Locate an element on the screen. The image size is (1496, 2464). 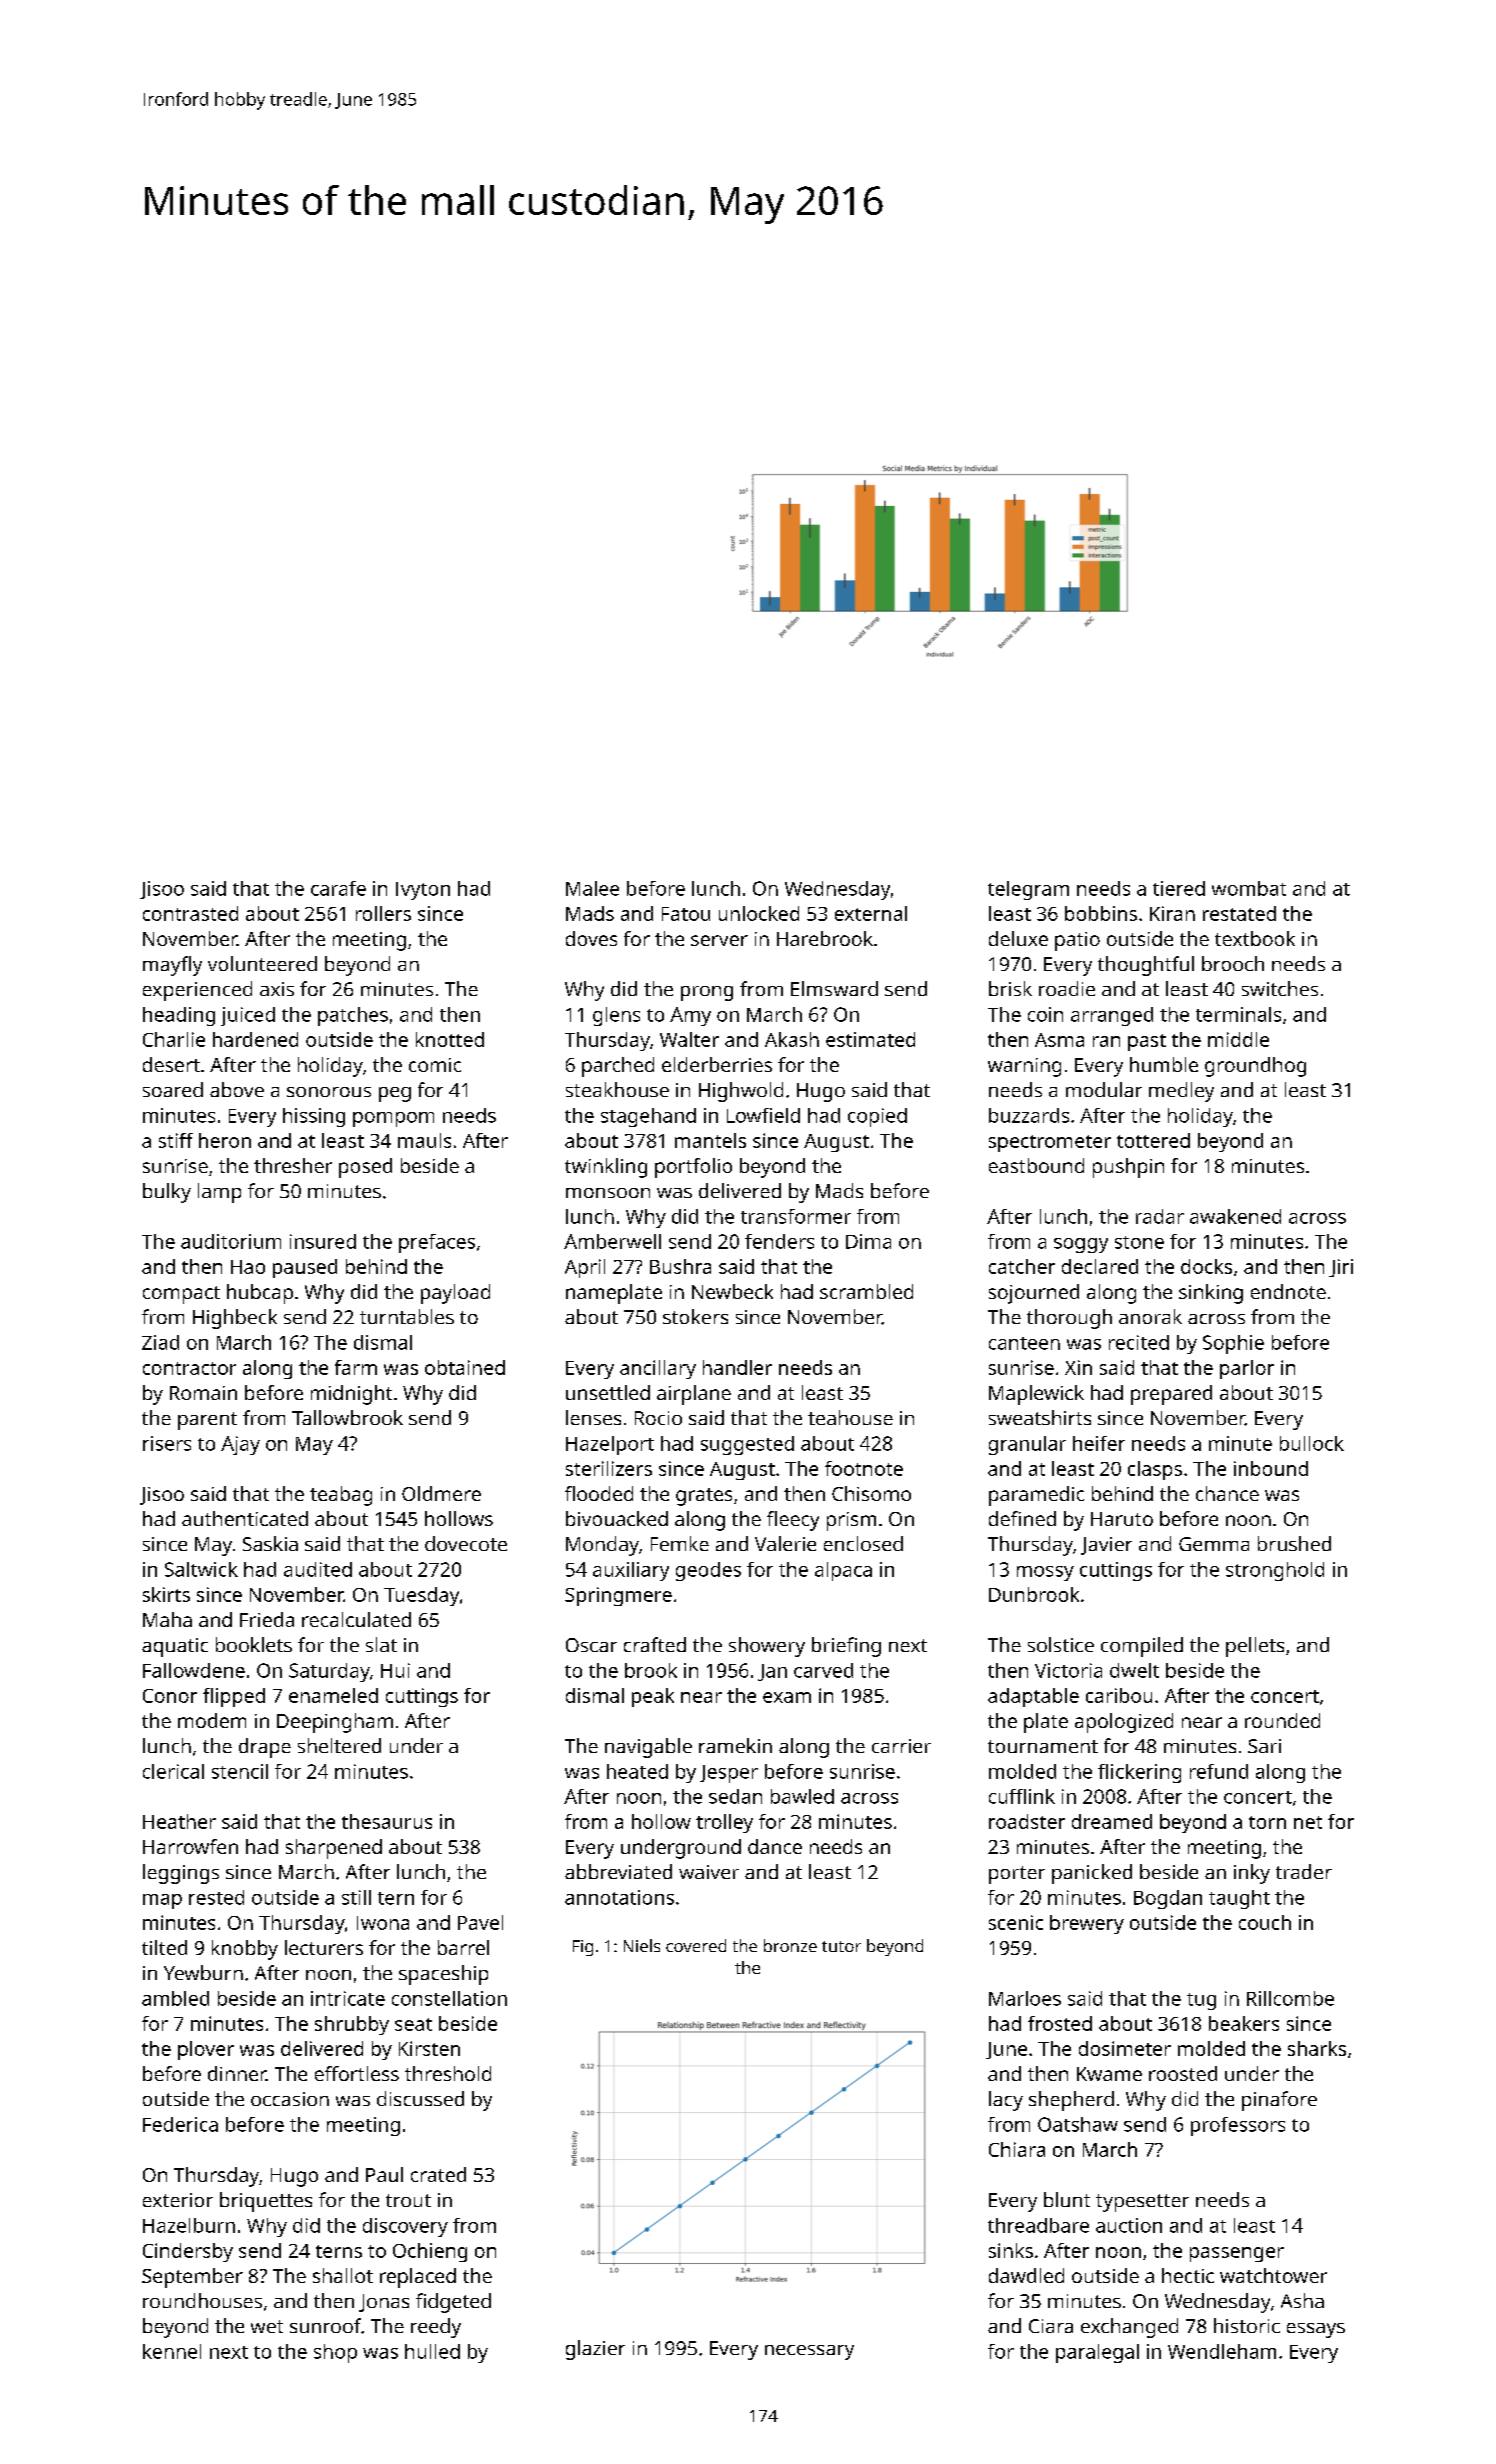
Federica is located at coordinates (180, 2124).
